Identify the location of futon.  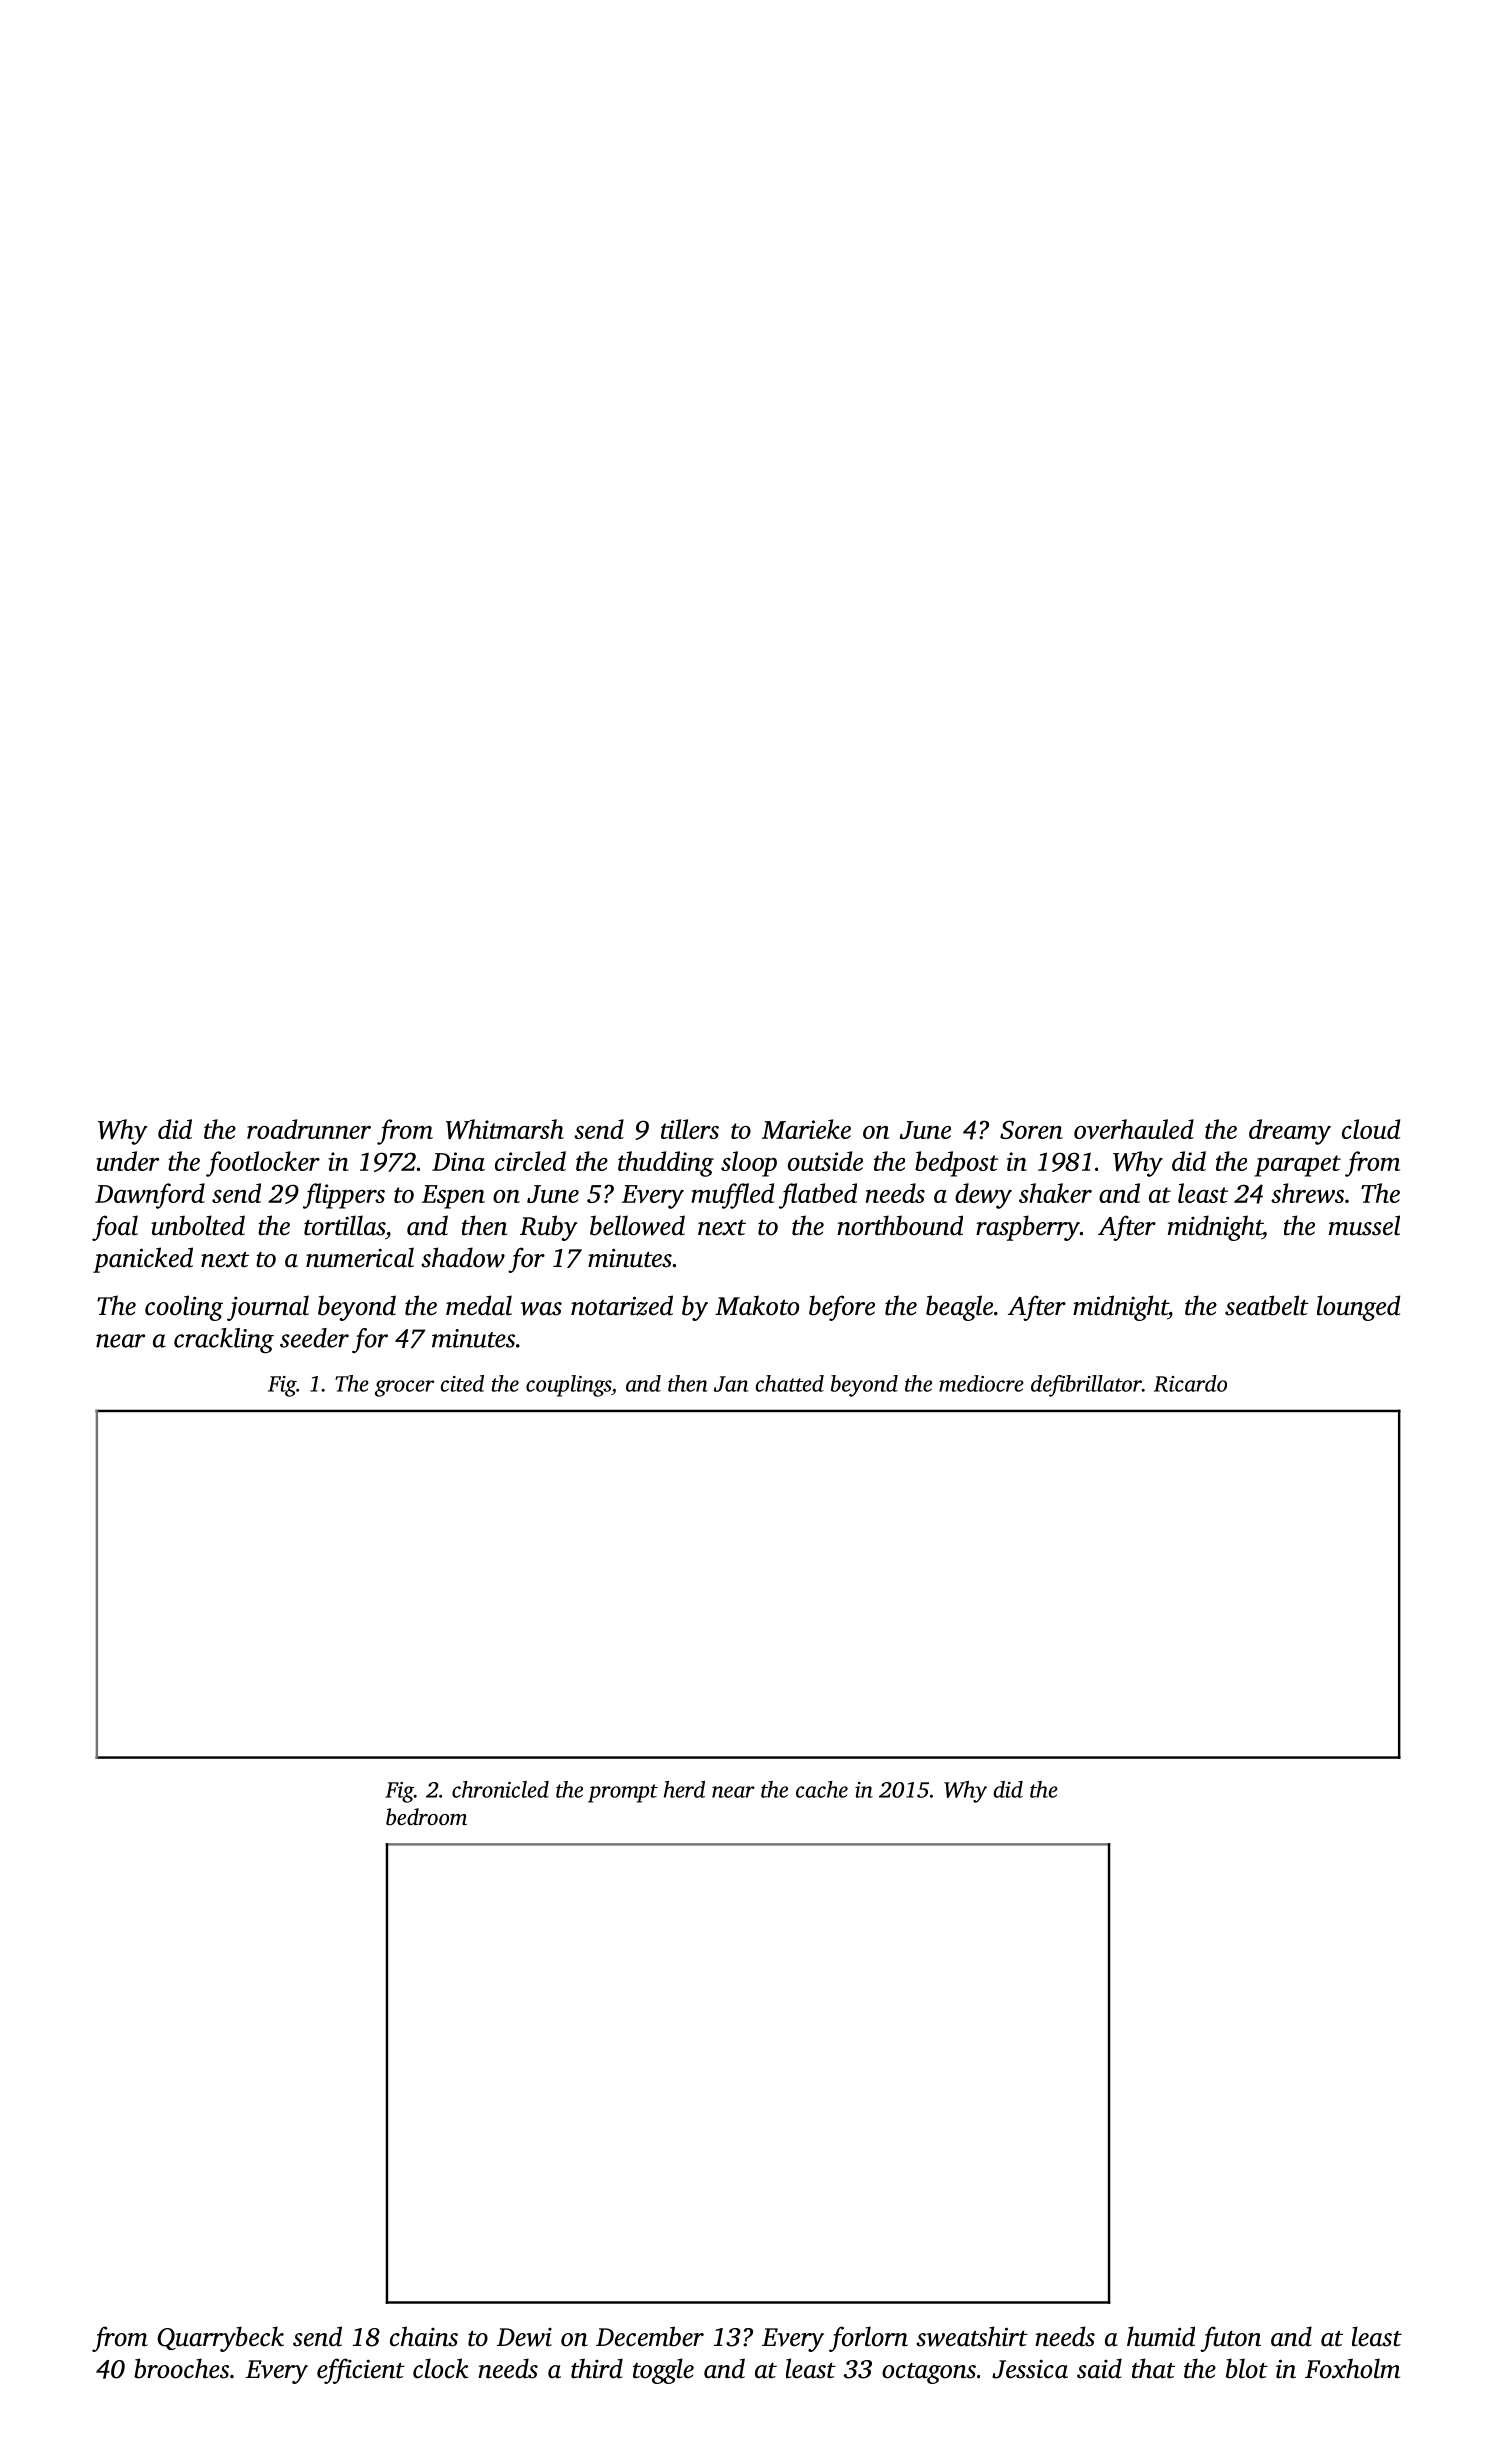
(1230, 2339).
